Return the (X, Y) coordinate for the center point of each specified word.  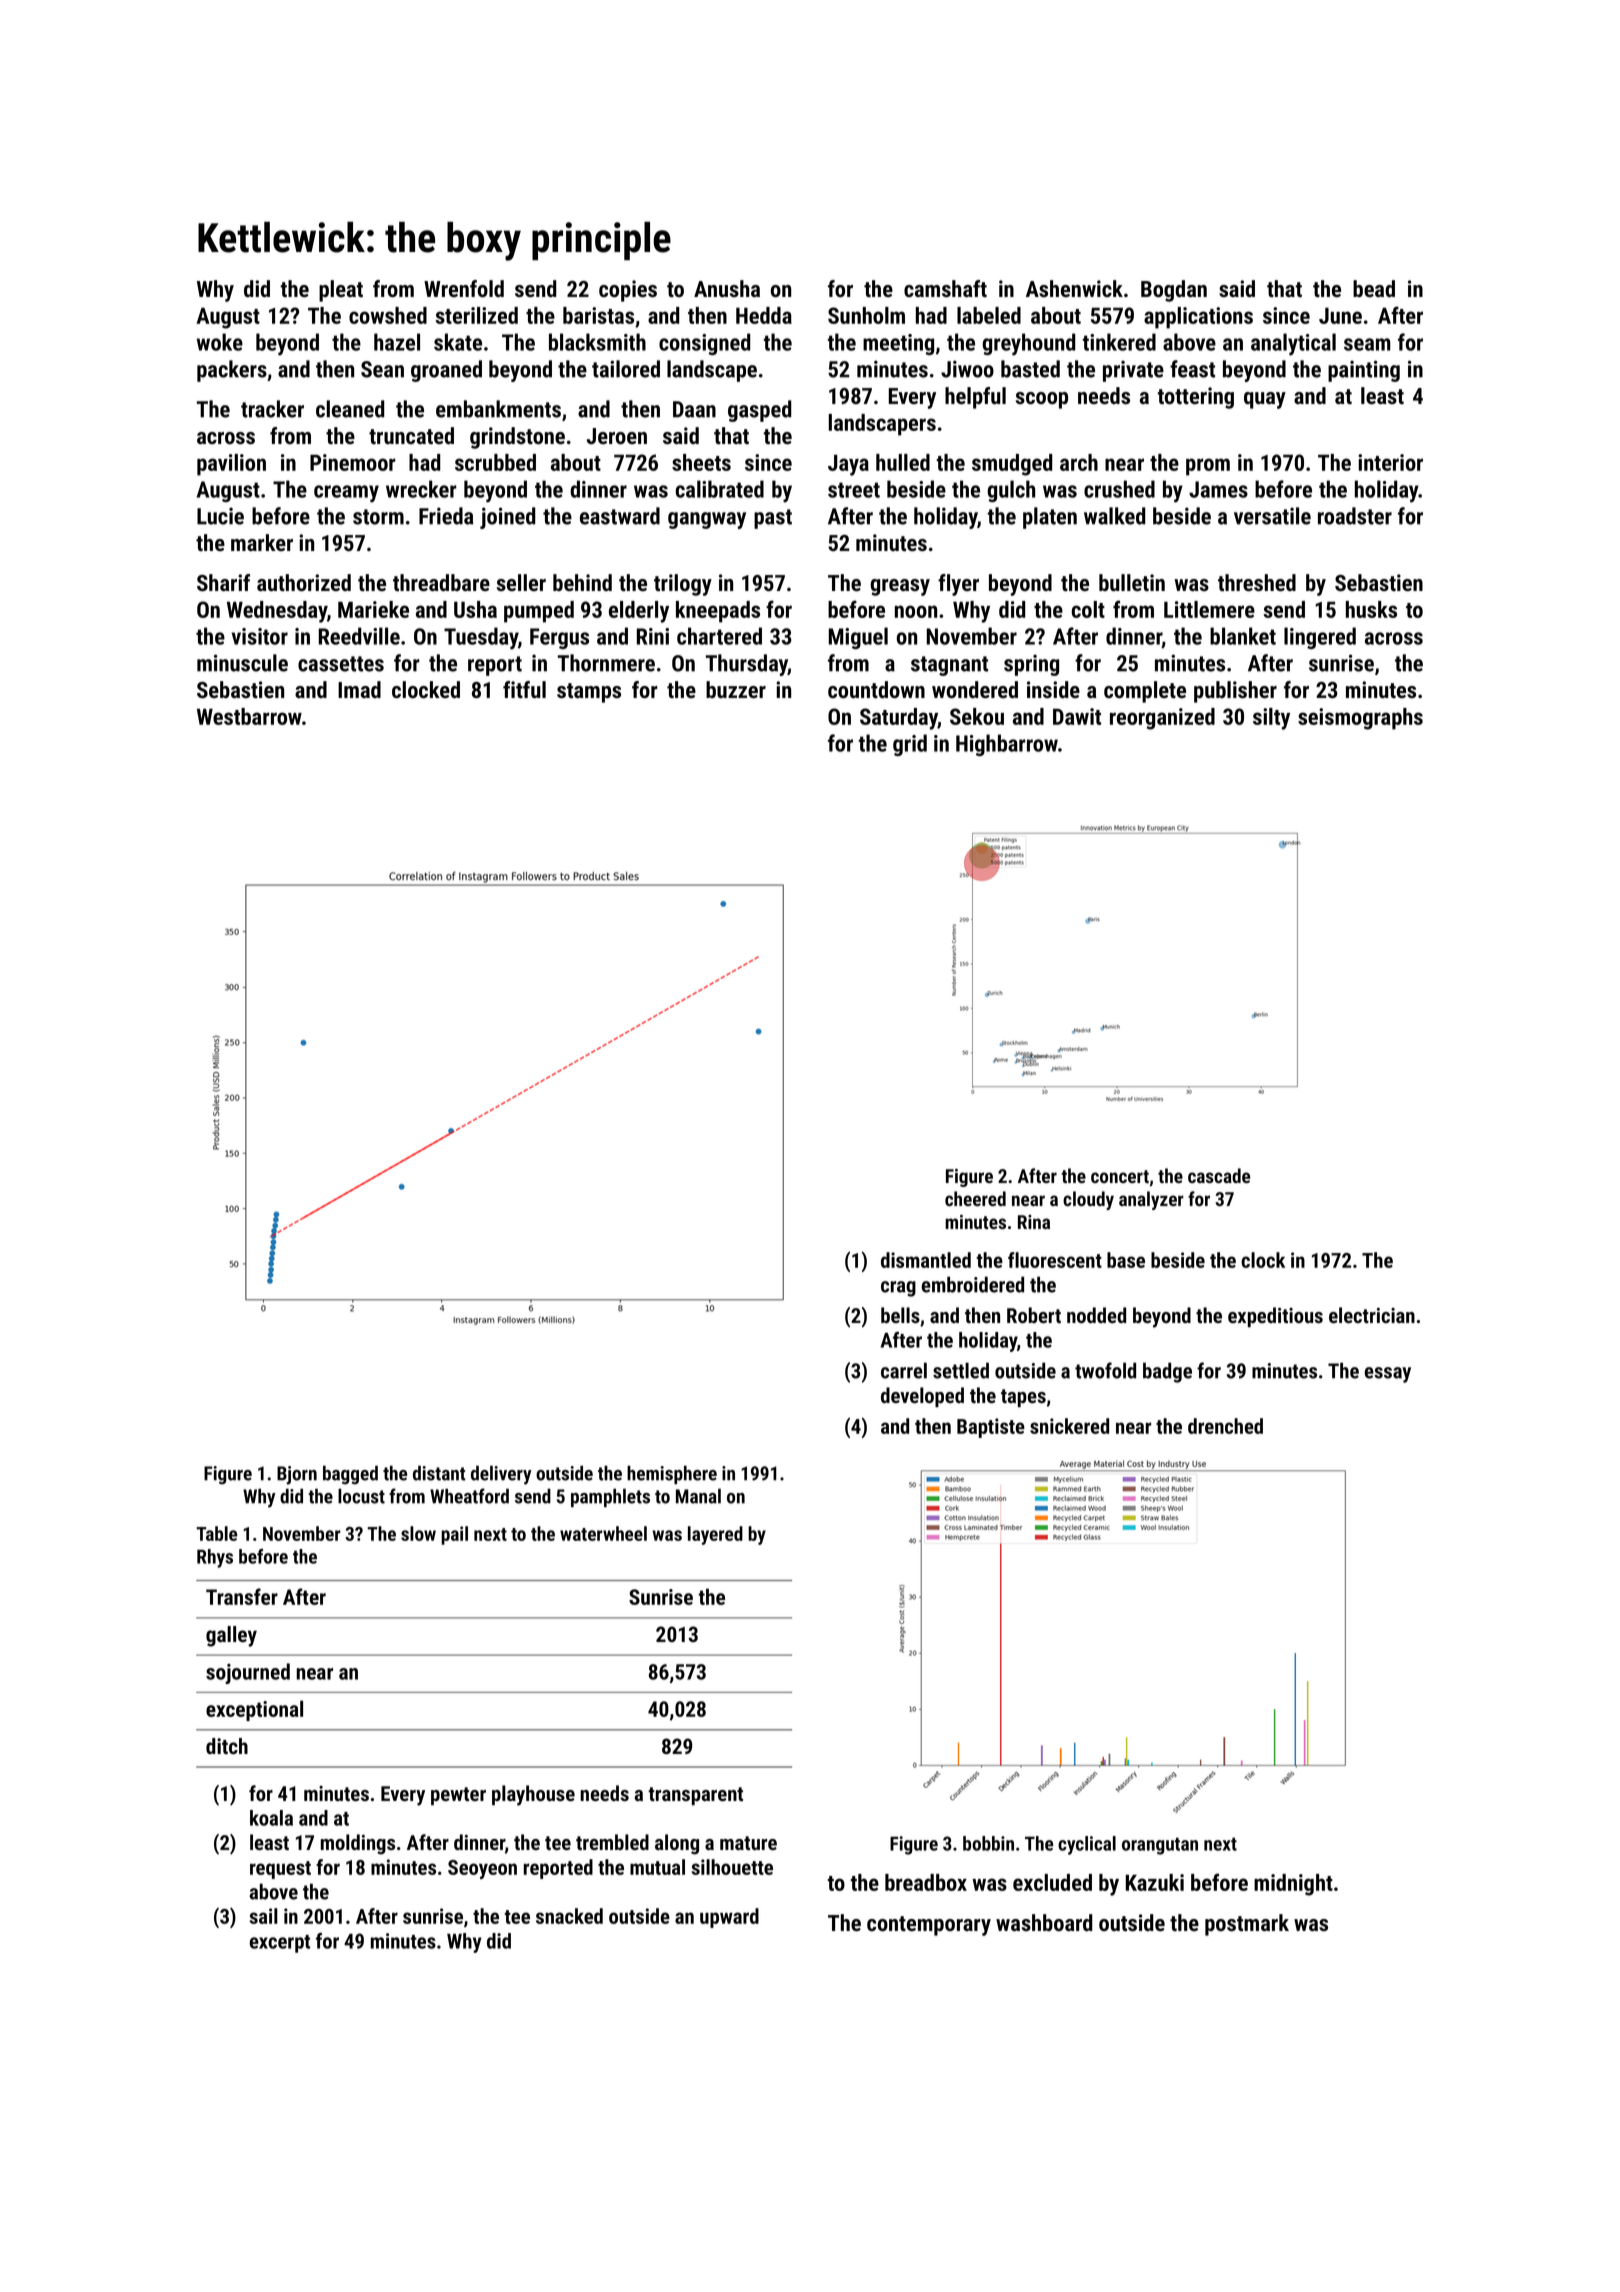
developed (922, 1397)
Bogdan (1174, 291)
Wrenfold (464, 288)
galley (231, 1636)
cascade (1219, 1175)
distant (439, 1473)
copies (628, 291)
